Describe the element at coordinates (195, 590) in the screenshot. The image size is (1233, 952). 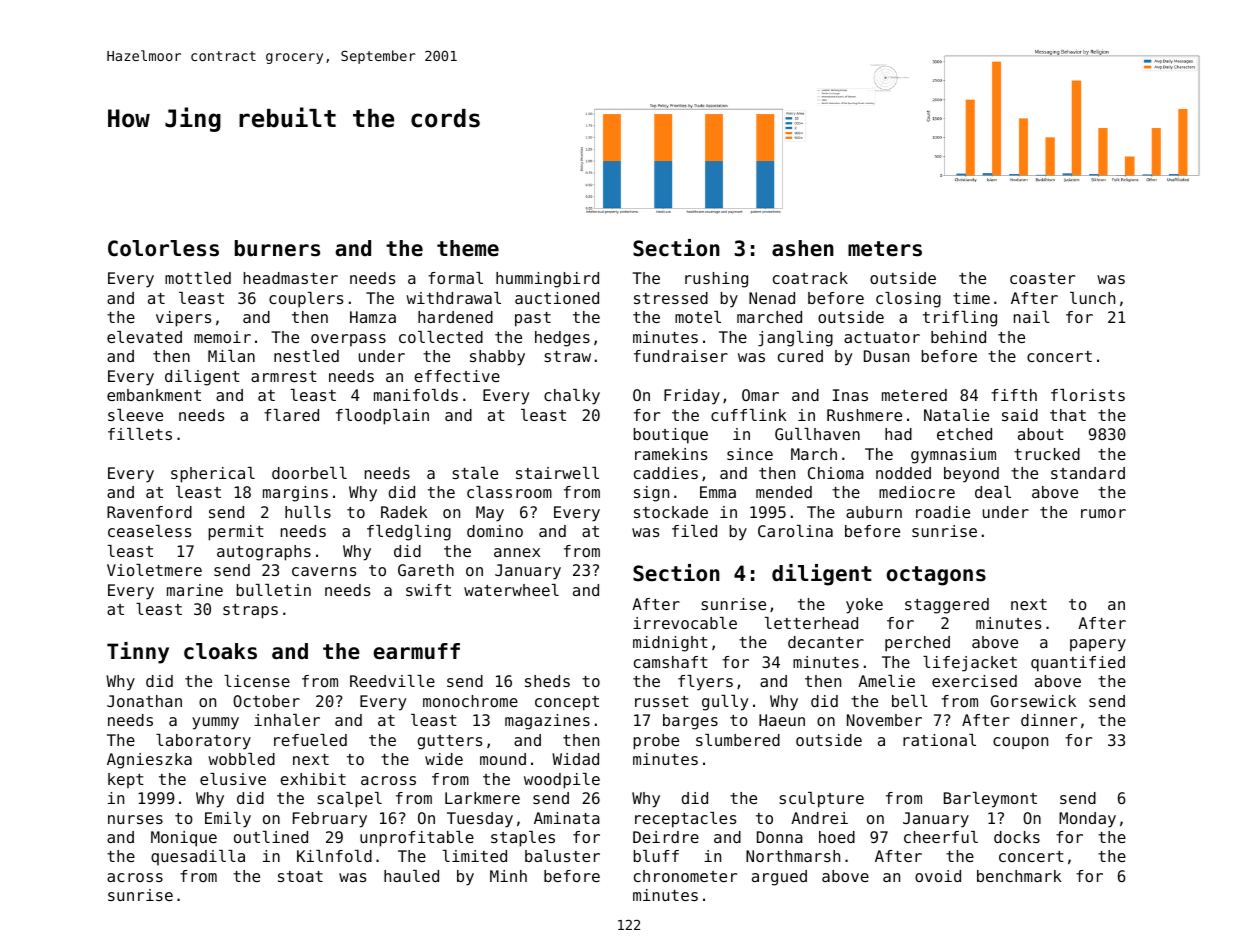
I see `marine` at that location.
